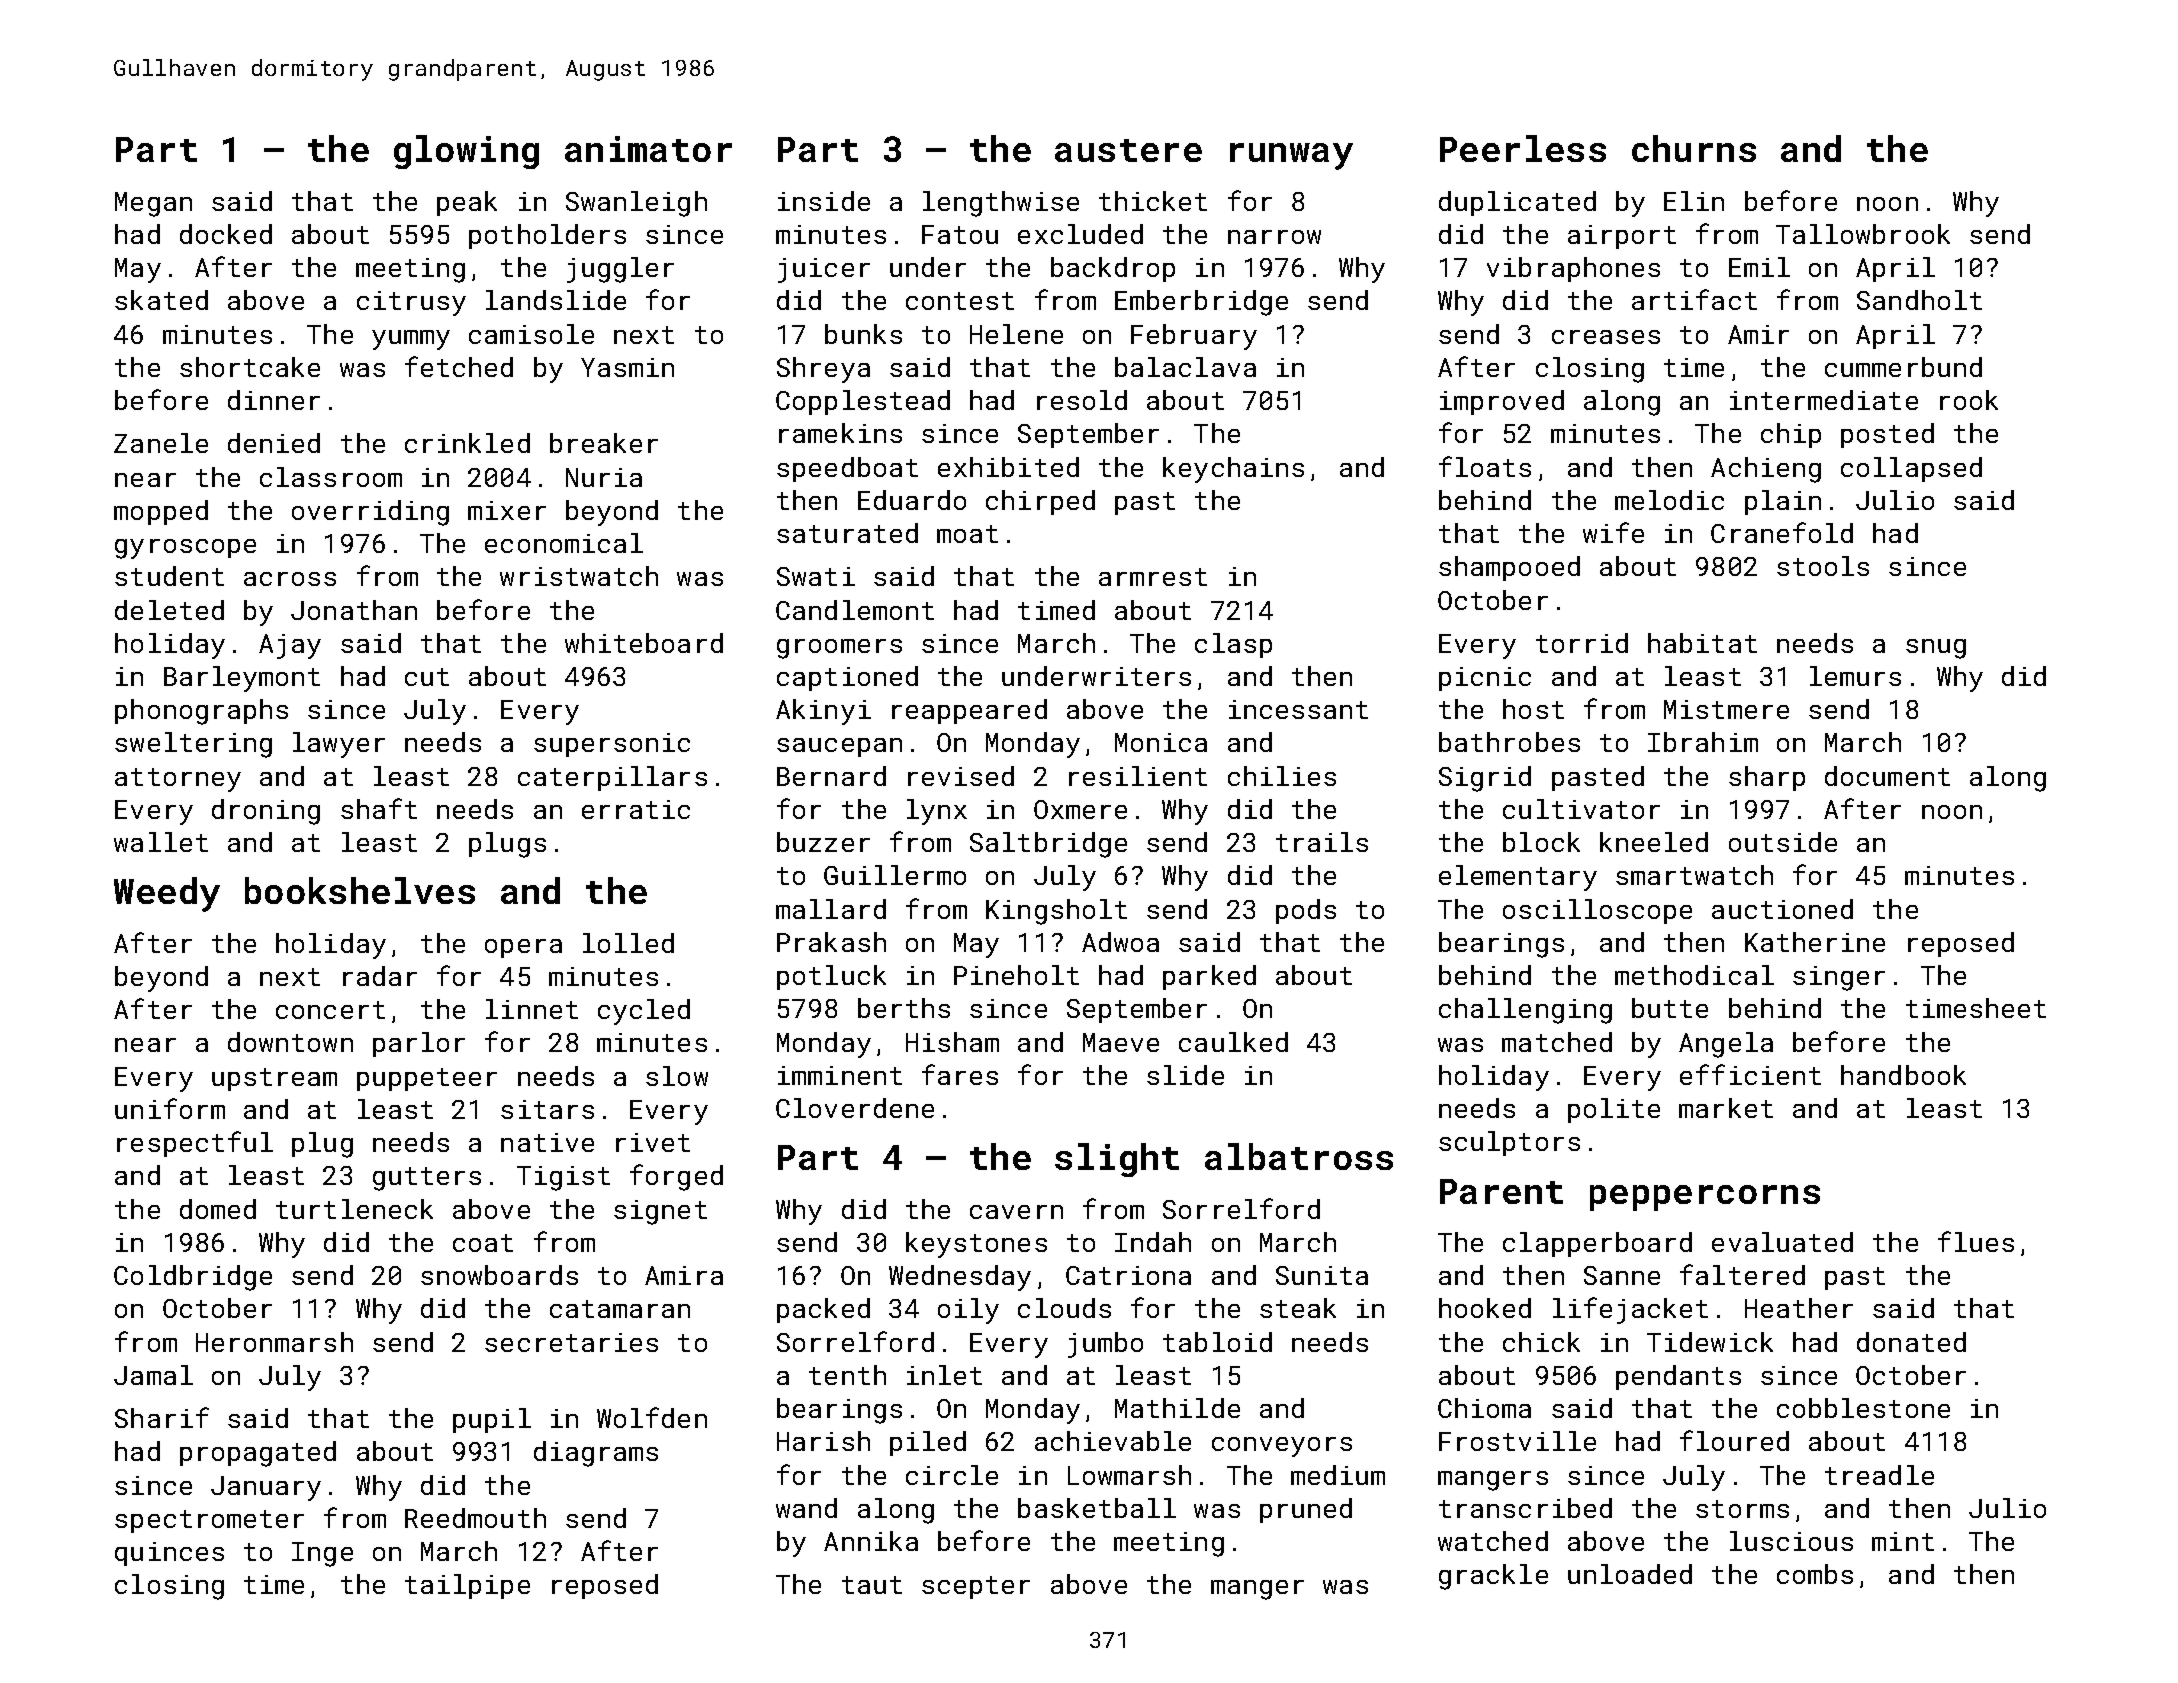  Describe the element at coordinates (153, 204) in the screenshot. I see `Megan` at that location.
